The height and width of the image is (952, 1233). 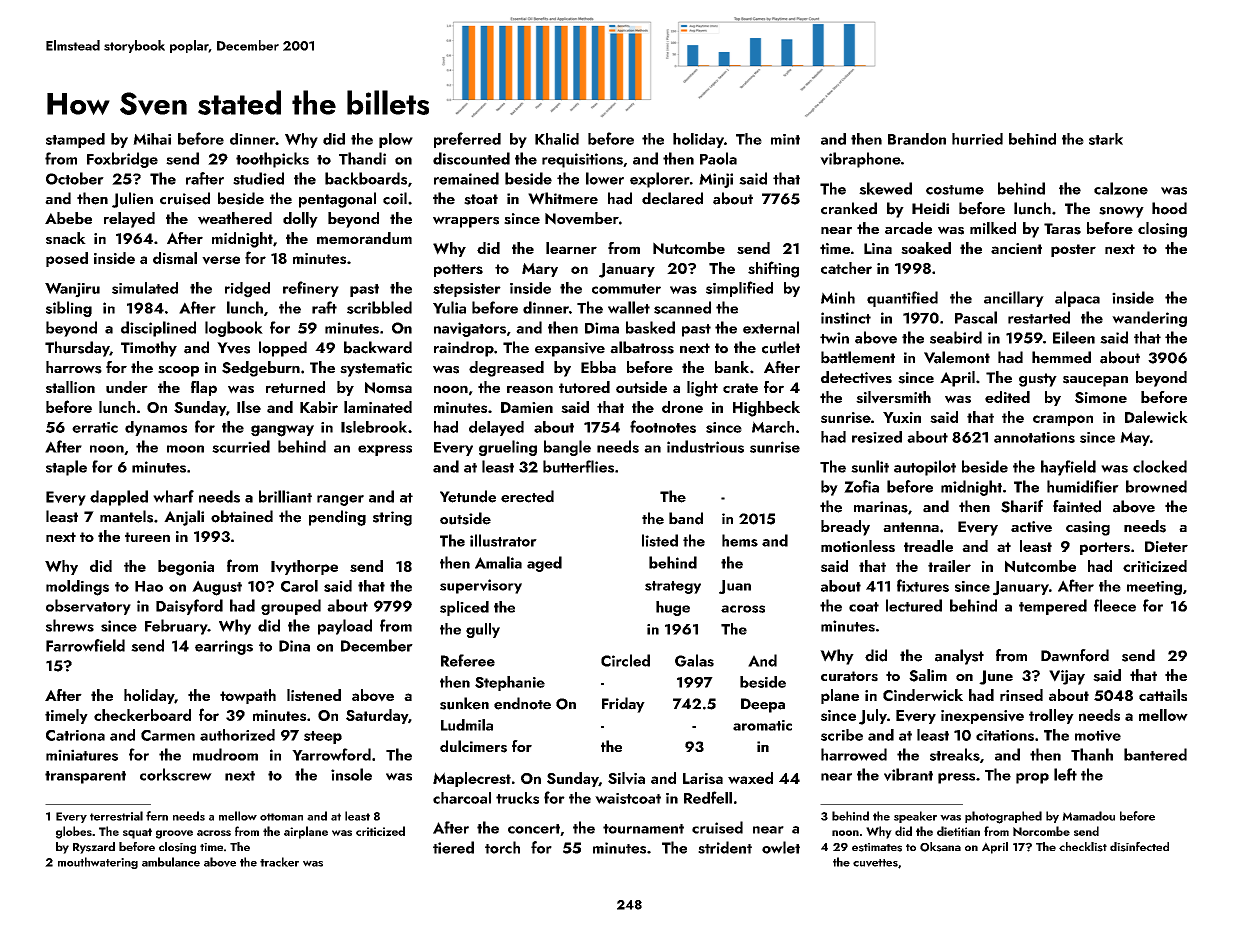 I want to click on wandering, so click(x=1149, y=319).
